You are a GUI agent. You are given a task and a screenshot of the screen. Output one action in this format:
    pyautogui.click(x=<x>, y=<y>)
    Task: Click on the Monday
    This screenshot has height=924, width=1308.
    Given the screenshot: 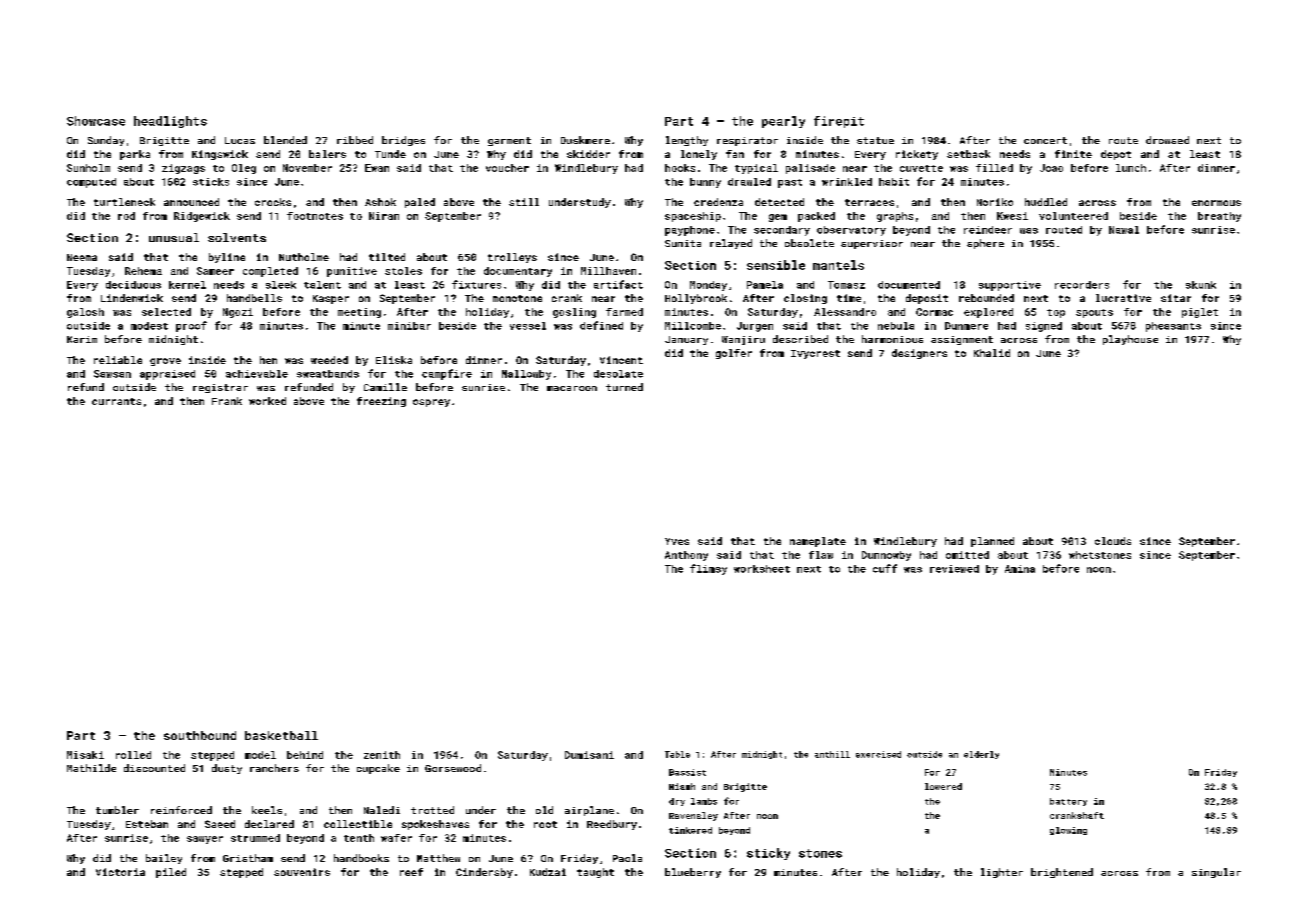 What is the action you would take?
    pyautogui.click(x=708, y=286)
